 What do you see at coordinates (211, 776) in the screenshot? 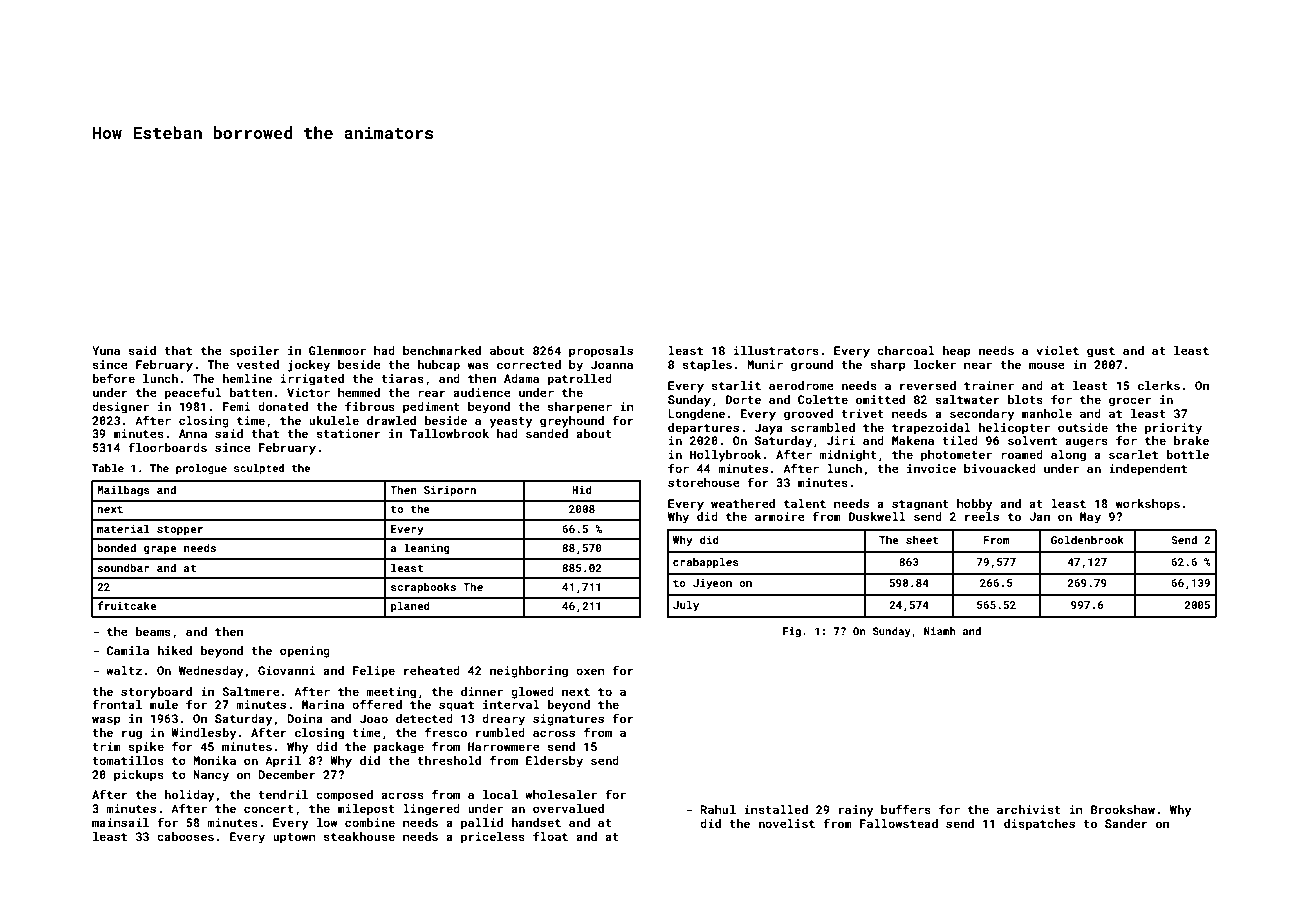
I see `Nancy` at bounding box center [211, 776].
